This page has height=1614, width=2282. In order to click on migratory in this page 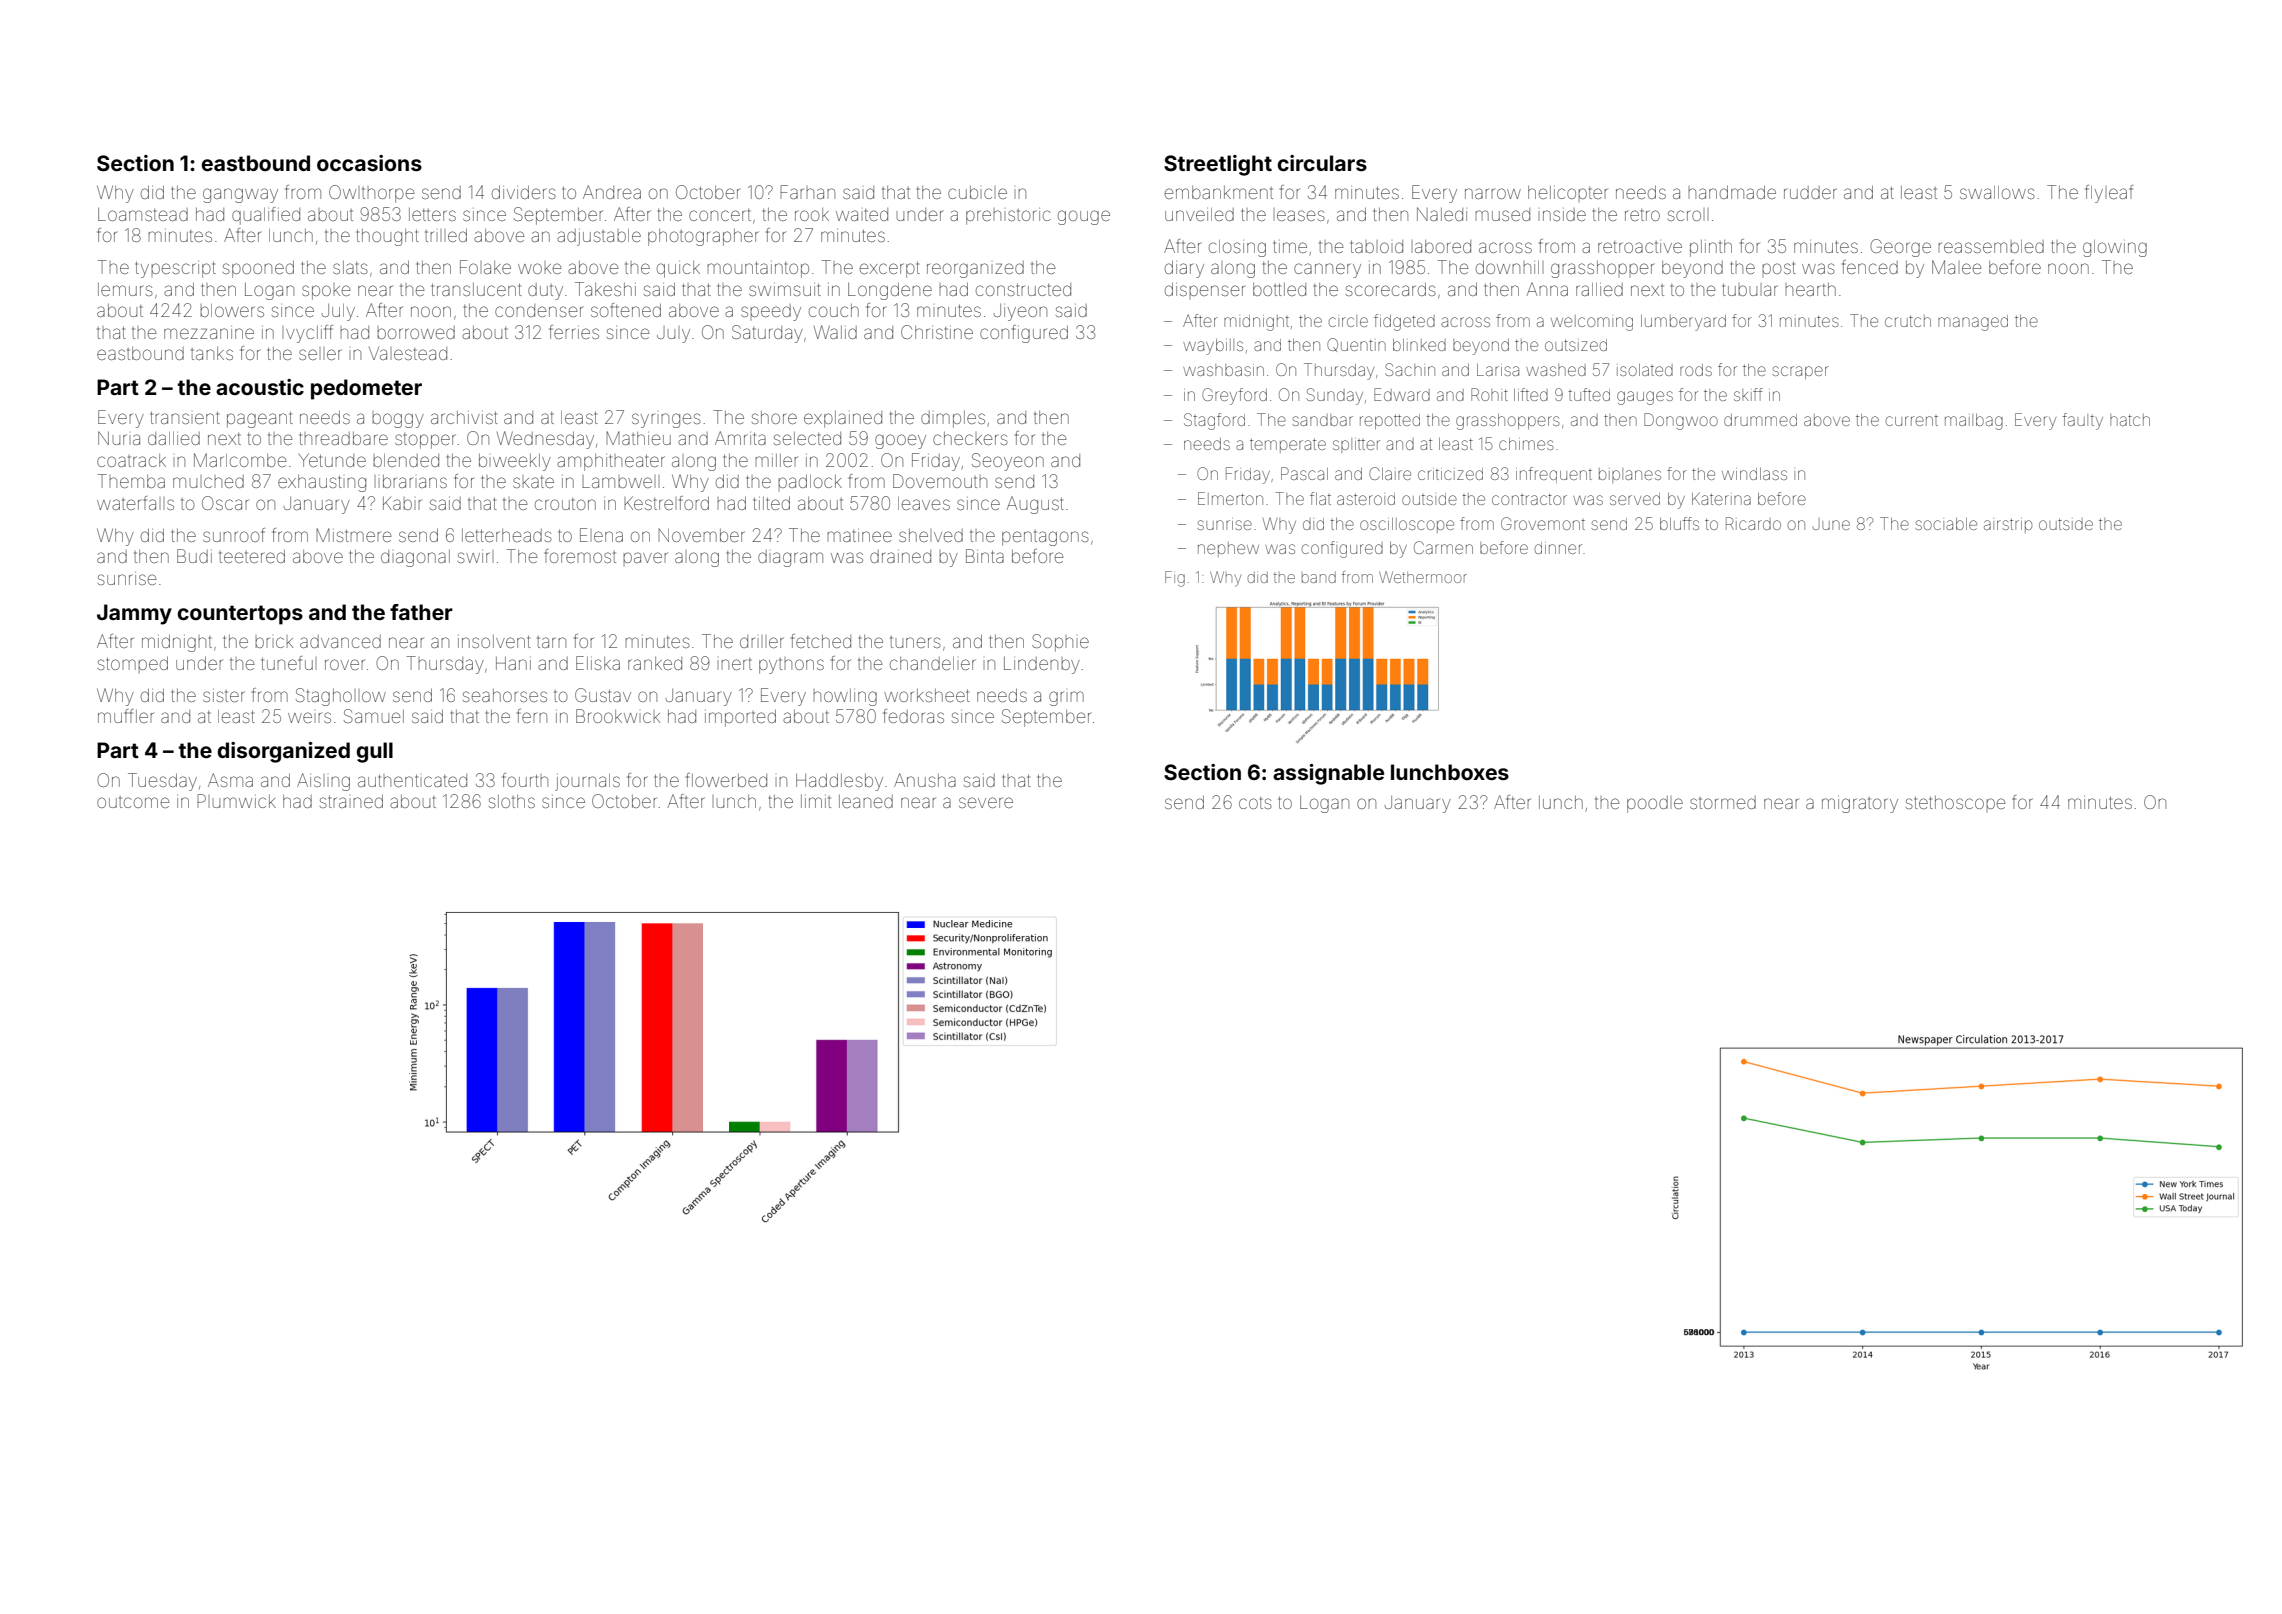, I will do `click(1860, 804)`.
